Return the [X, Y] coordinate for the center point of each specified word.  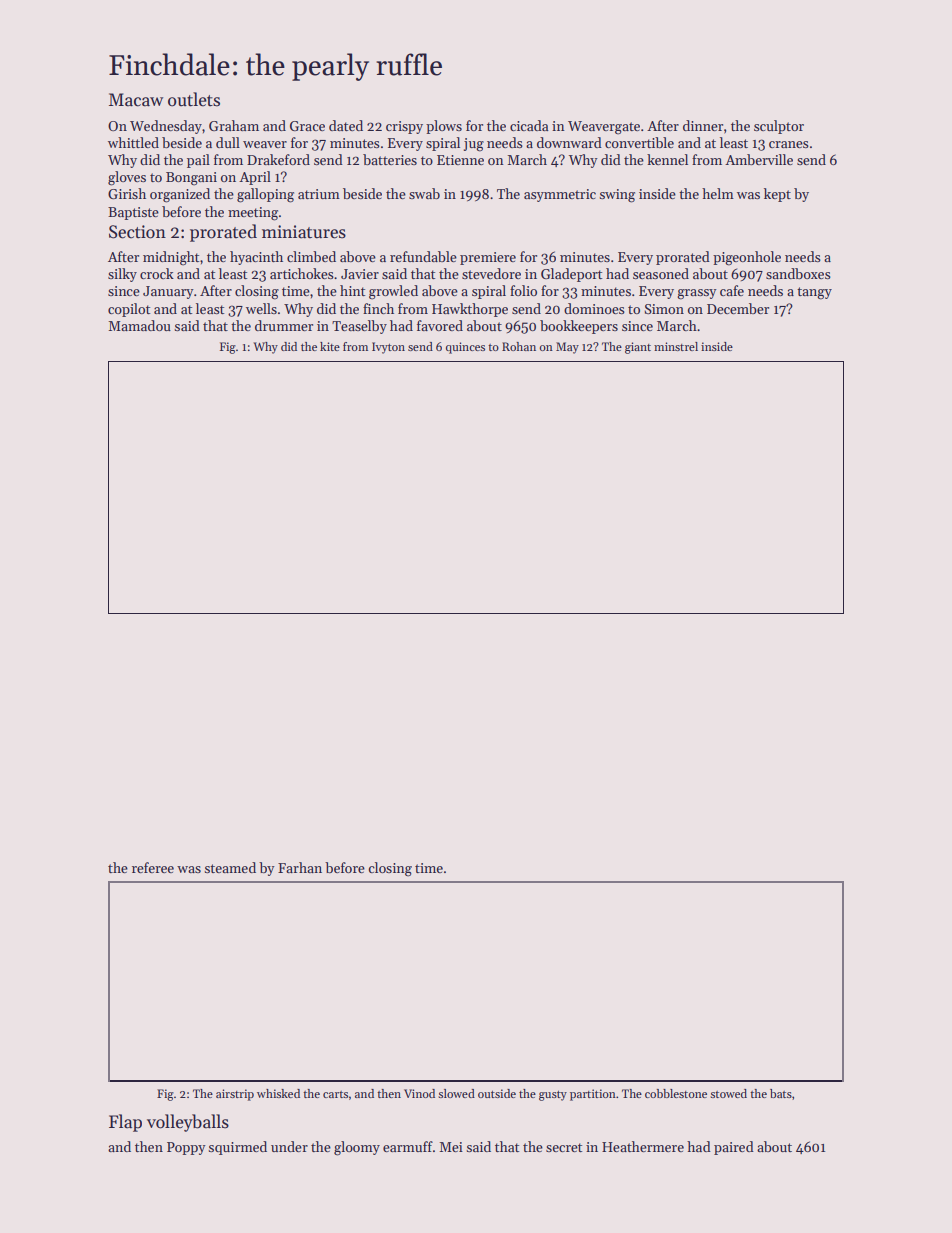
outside [497, 1093]
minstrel [676, 346]
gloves [127, 178]
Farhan [300, 867]
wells [261, 308]
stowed [728, 1093]
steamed [230, 867]
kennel [667, 159]
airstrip [235, 1095]
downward [569, 142]
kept [777, 195]
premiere [488, 258]
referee [153, 867]
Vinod [419, 1093]
